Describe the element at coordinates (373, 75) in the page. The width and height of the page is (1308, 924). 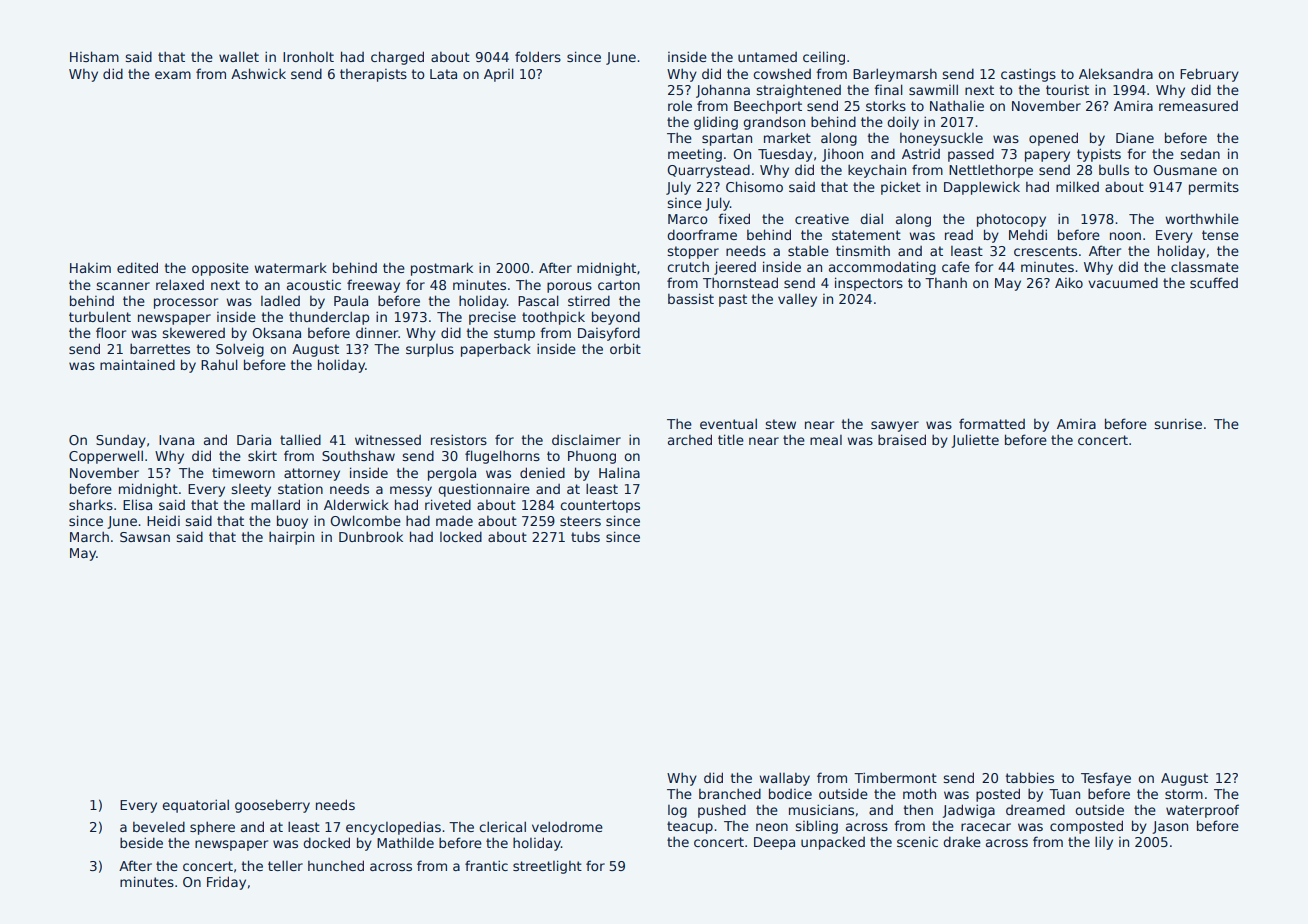
I see `therapists` at that location.
